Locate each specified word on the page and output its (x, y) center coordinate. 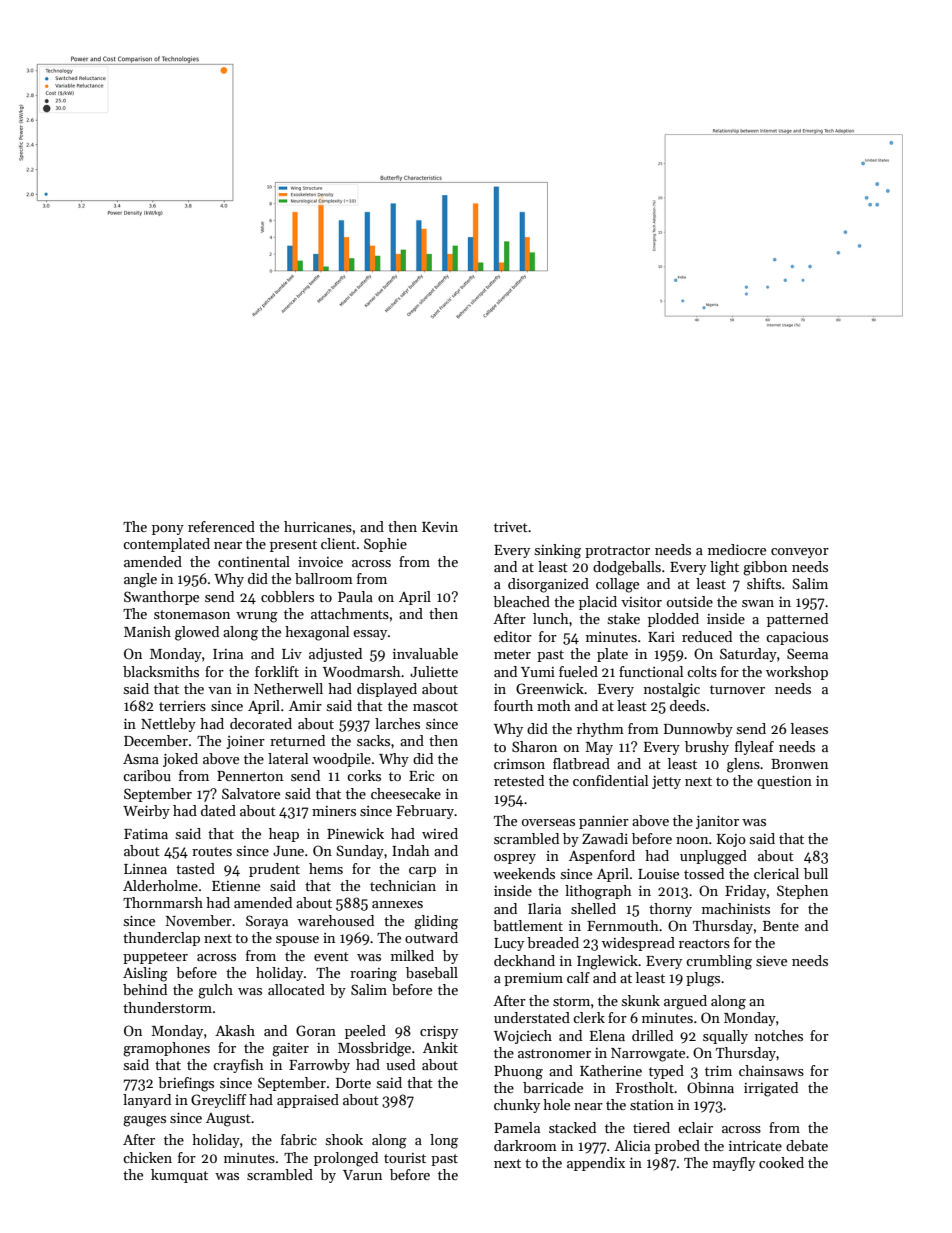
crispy (439, 1032)
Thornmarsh (163, 902)
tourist (405, 1158)
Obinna (710, 1087)
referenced (221, 526)
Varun (362, 1175)
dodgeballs (627, 568)
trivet (511, 527)
